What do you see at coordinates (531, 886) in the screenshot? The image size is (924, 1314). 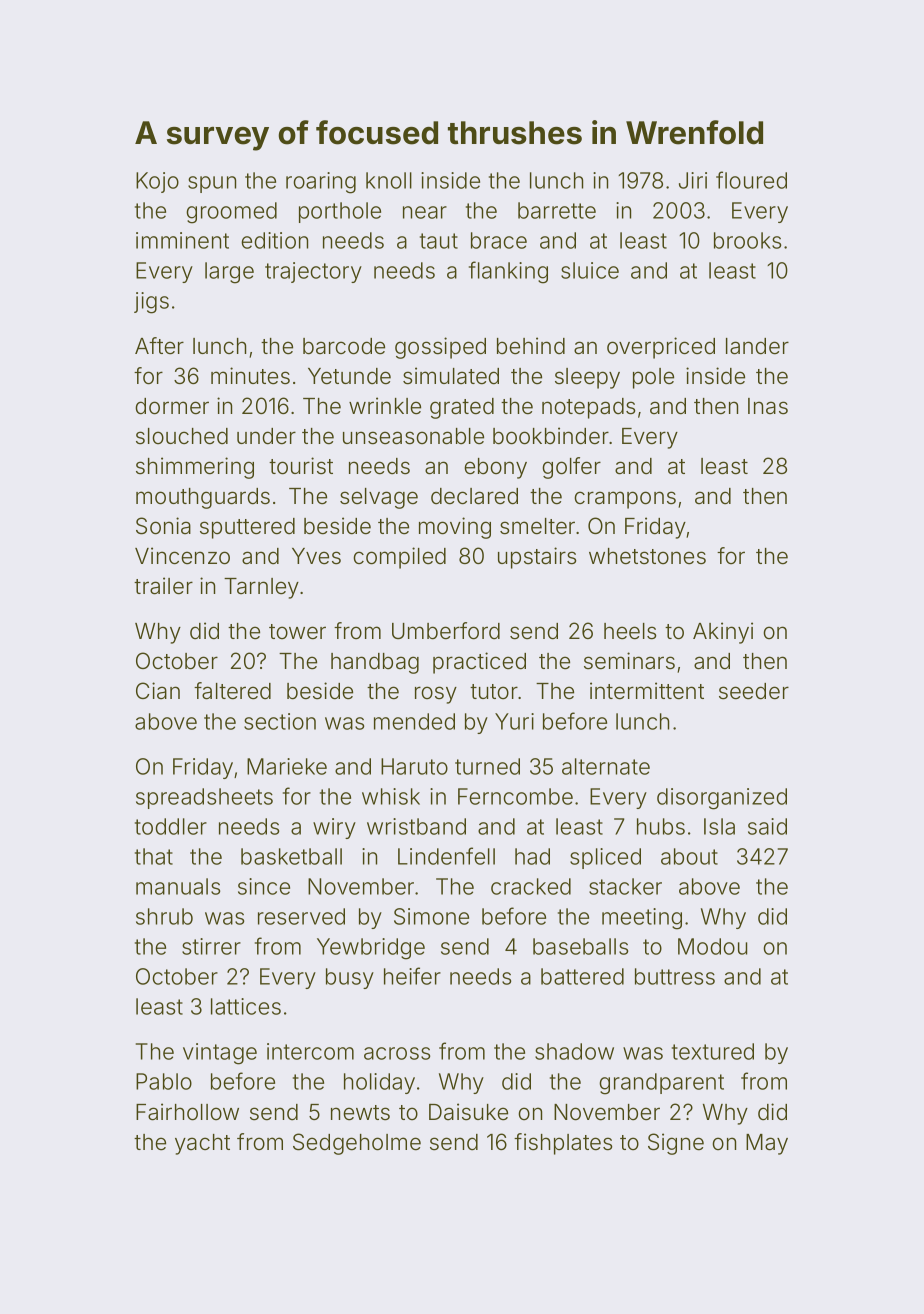 I see `cracked` at bounding box center [531, 886].
